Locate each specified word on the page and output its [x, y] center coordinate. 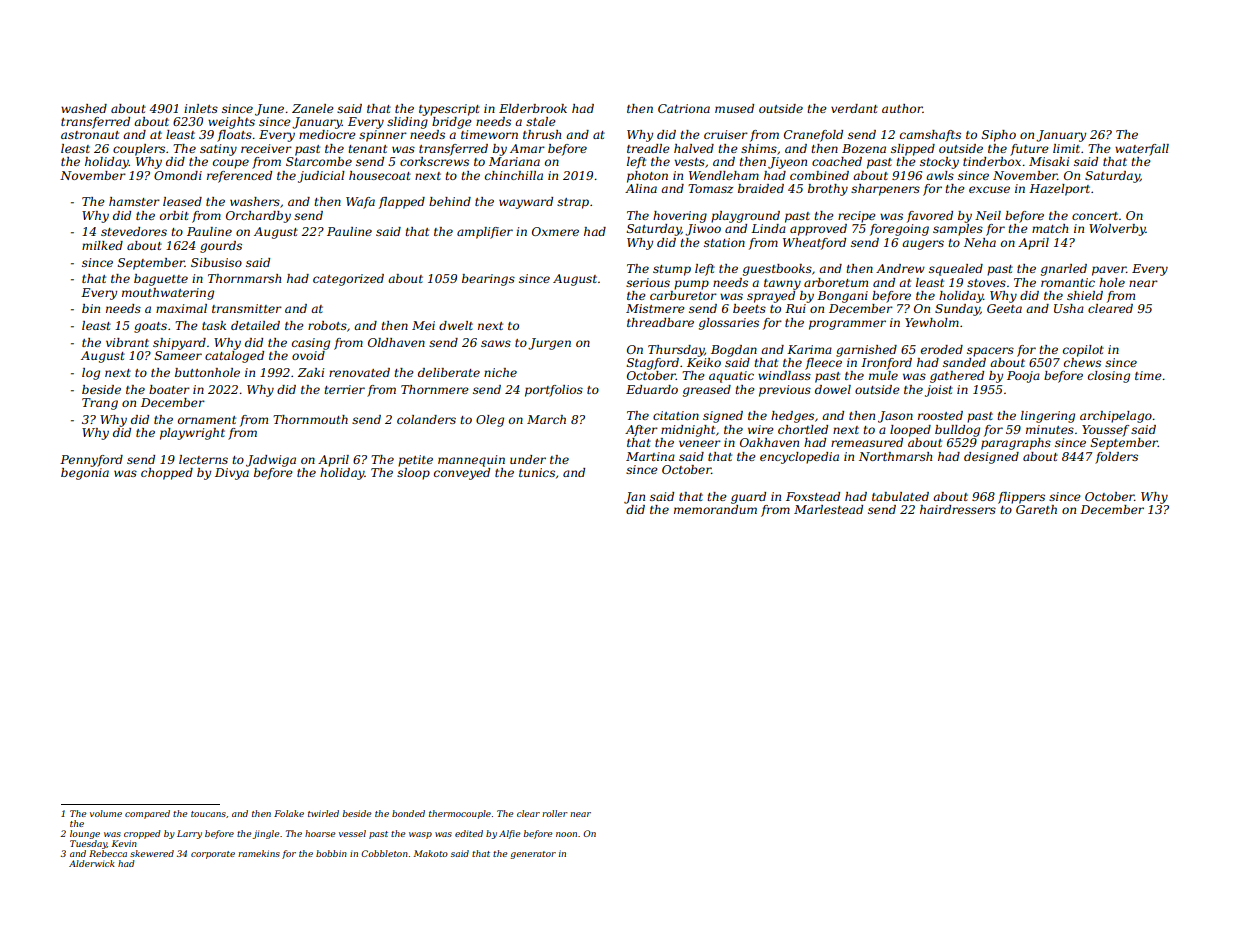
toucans [208, 814]
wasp [420, 835]
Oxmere [555, 231]
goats [150, 327]
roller [555, 813]
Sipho [999, 136]
